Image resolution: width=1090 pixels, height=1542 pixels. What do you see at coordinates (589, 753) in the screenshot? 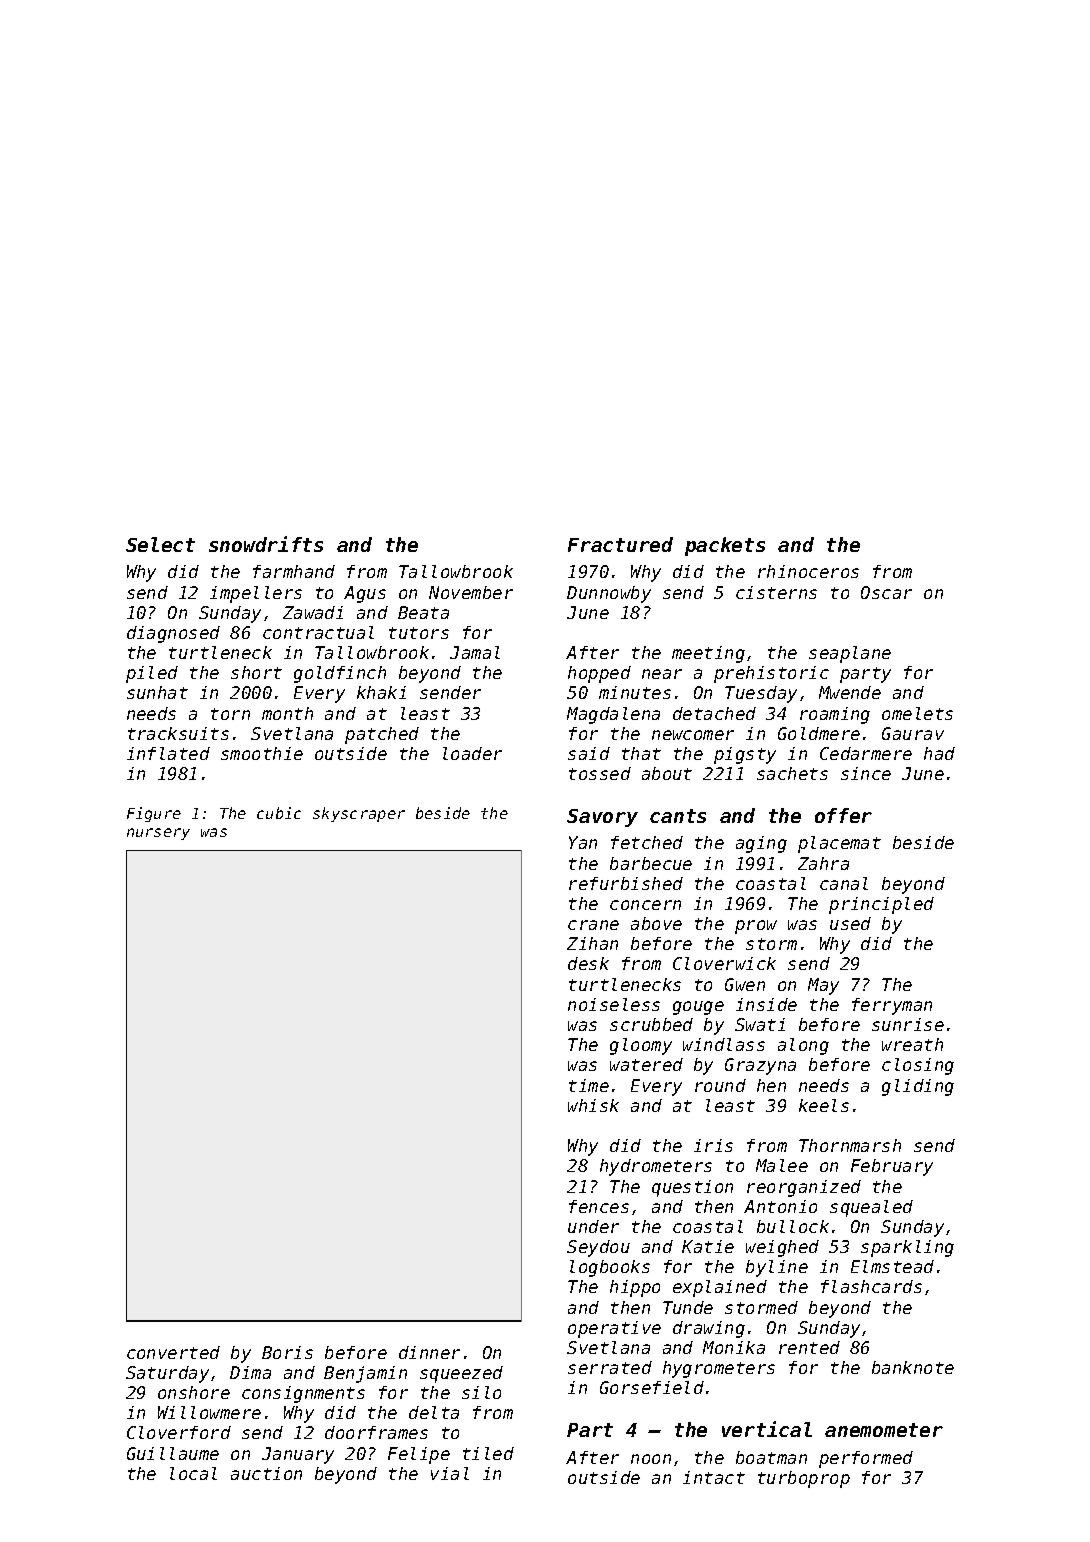
I see `said` at bounding box center [589, 753].
